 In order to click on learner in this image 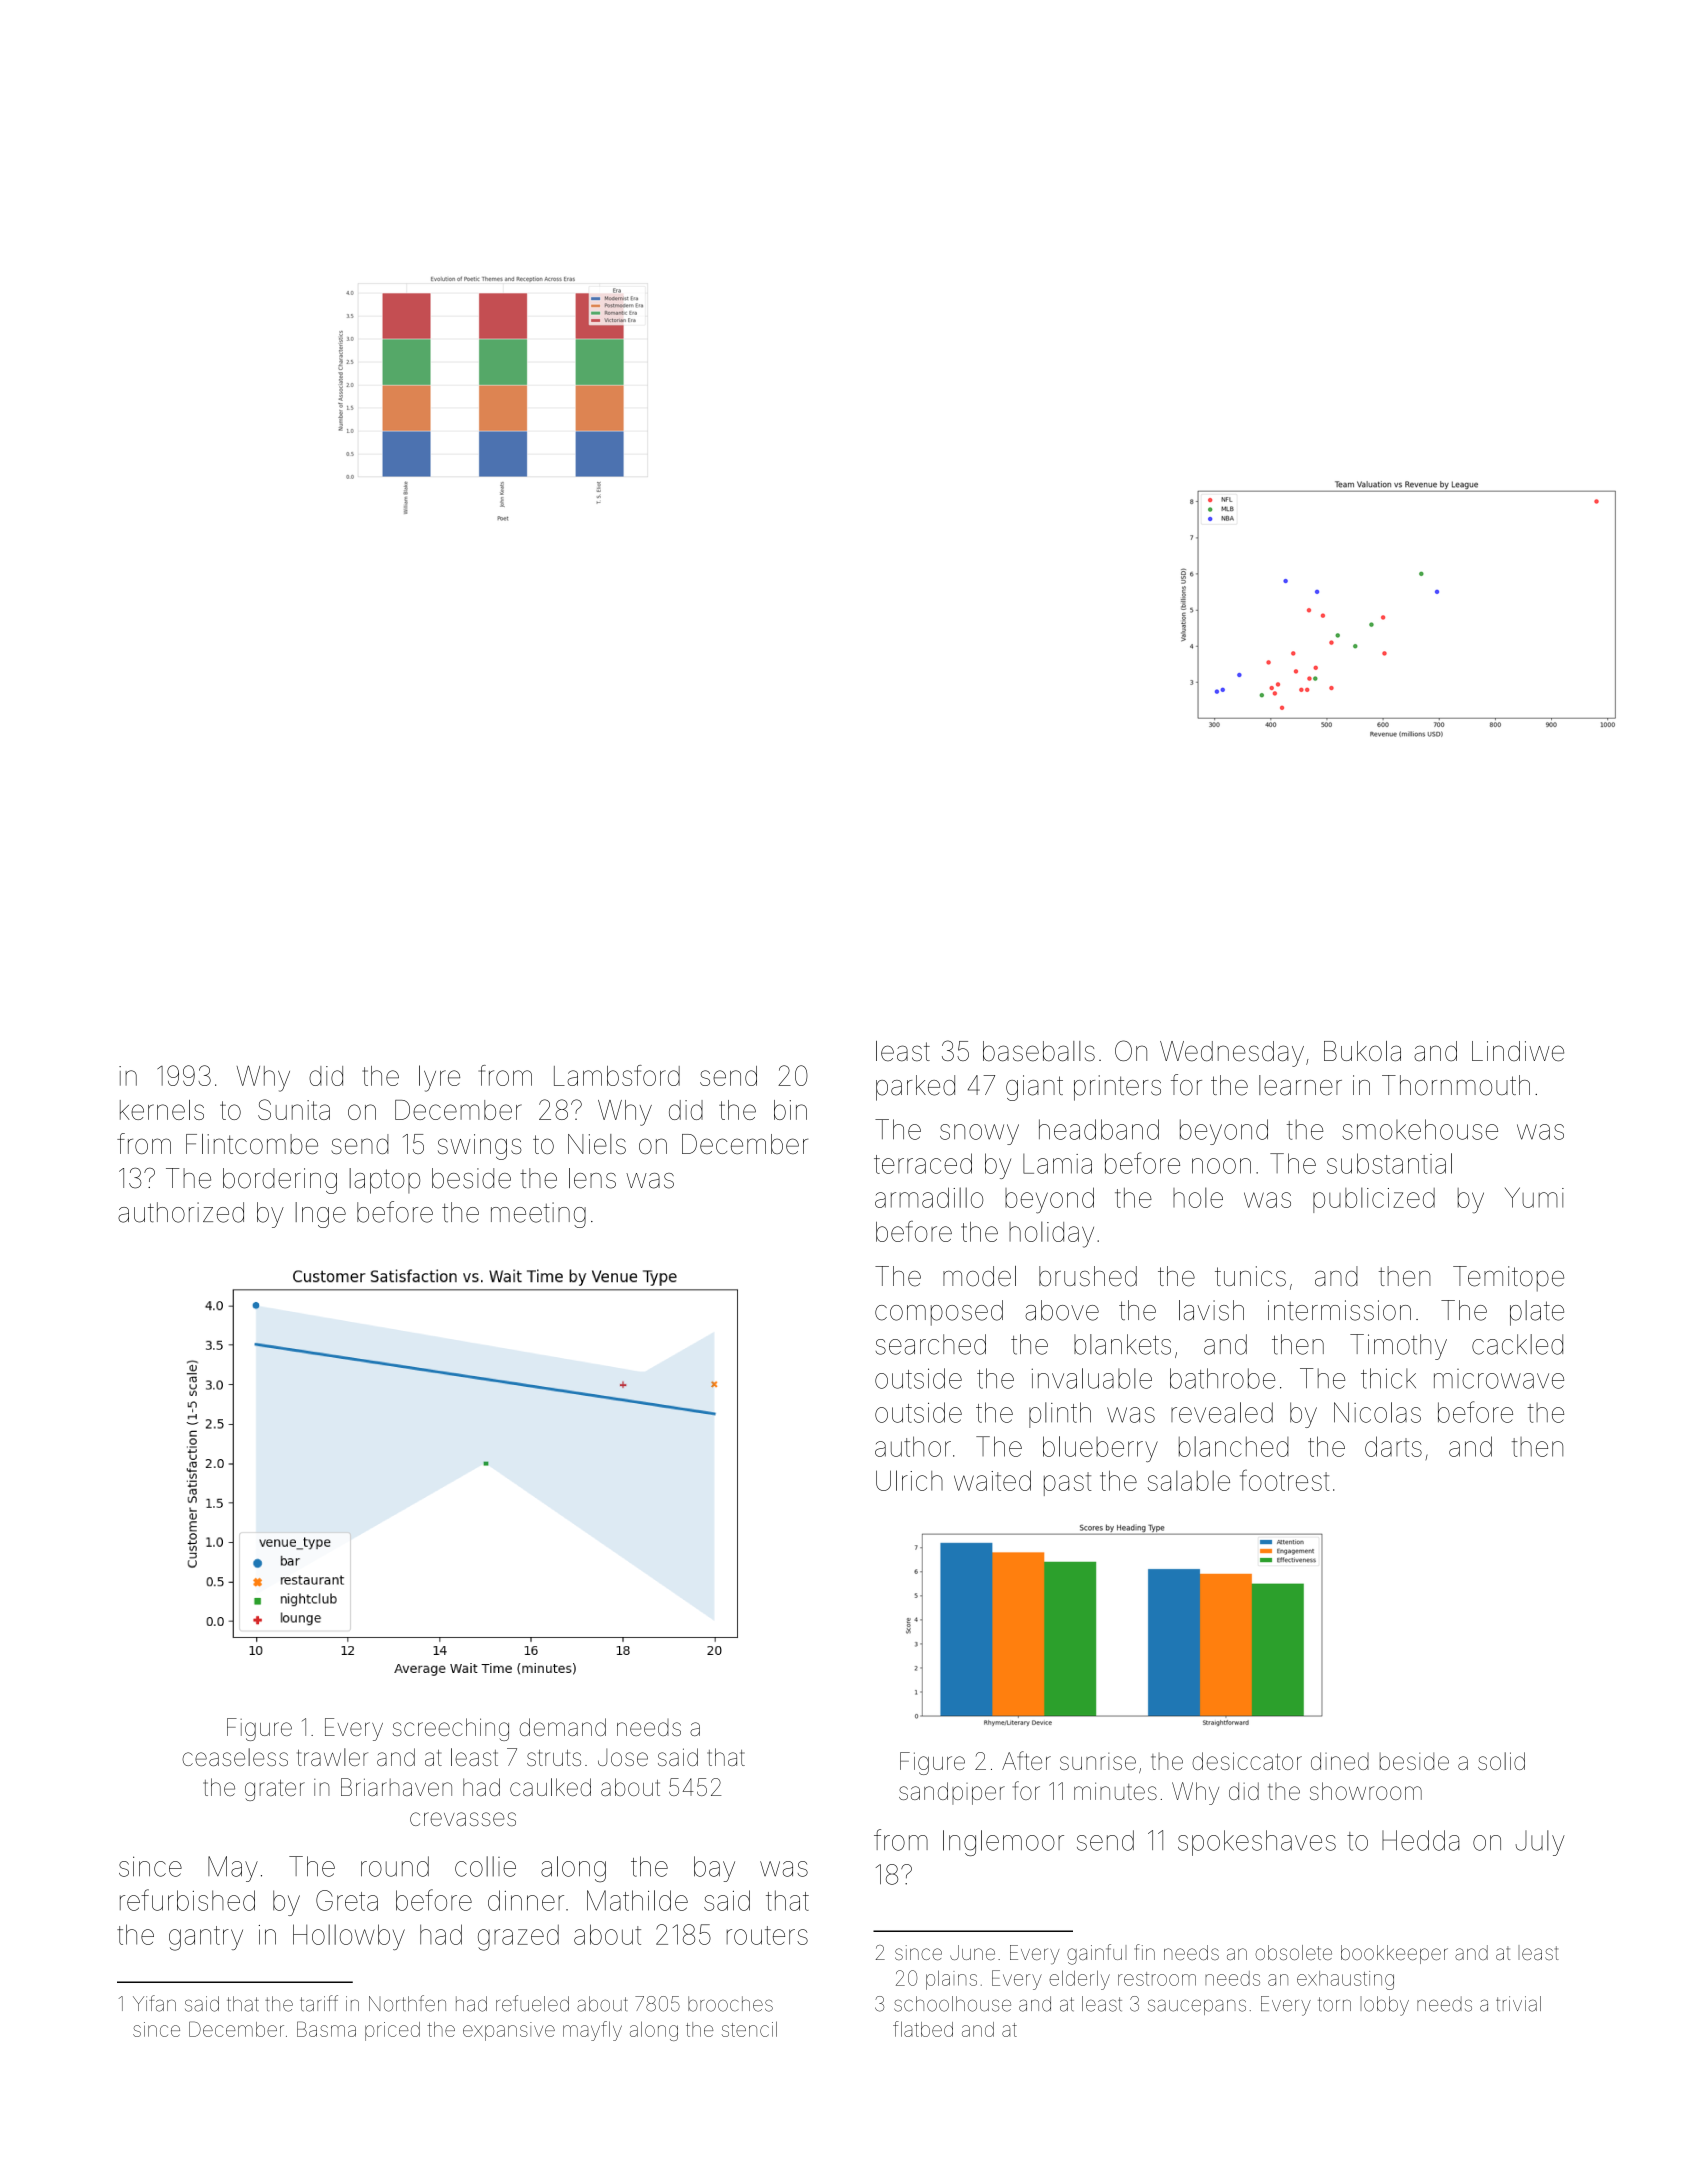, I will do `click(1300, 1085)`.
